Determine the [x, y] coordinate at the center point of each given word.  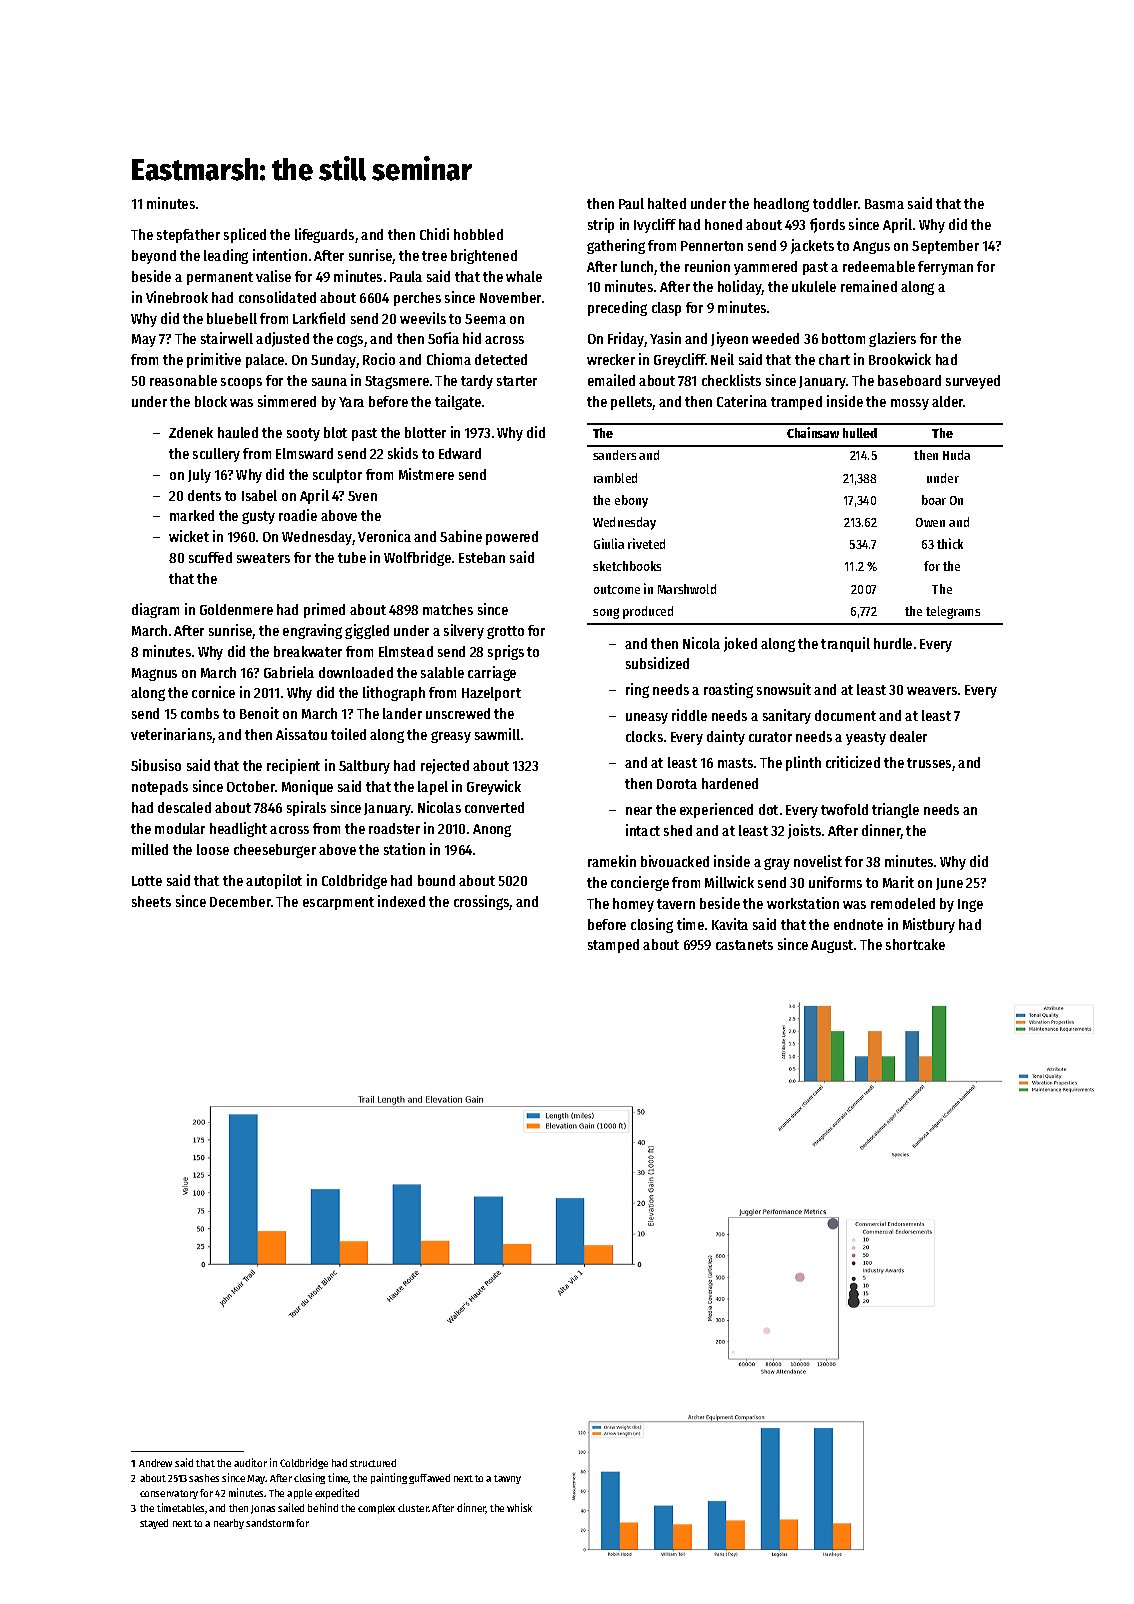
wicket [189, 536]
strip [601, 225]
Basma [884, 204]
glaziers [892, 339]
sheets [151, 901]
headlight [238, 829]
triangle [895, 810]
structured [373, 1463]
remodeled [903, 903]
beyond [154, 257]
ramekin [612, 861]
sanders [614, 455]
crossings [482, 902]
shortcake [915, 944]
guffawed [429, 1479]
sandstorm [270, 1523]
